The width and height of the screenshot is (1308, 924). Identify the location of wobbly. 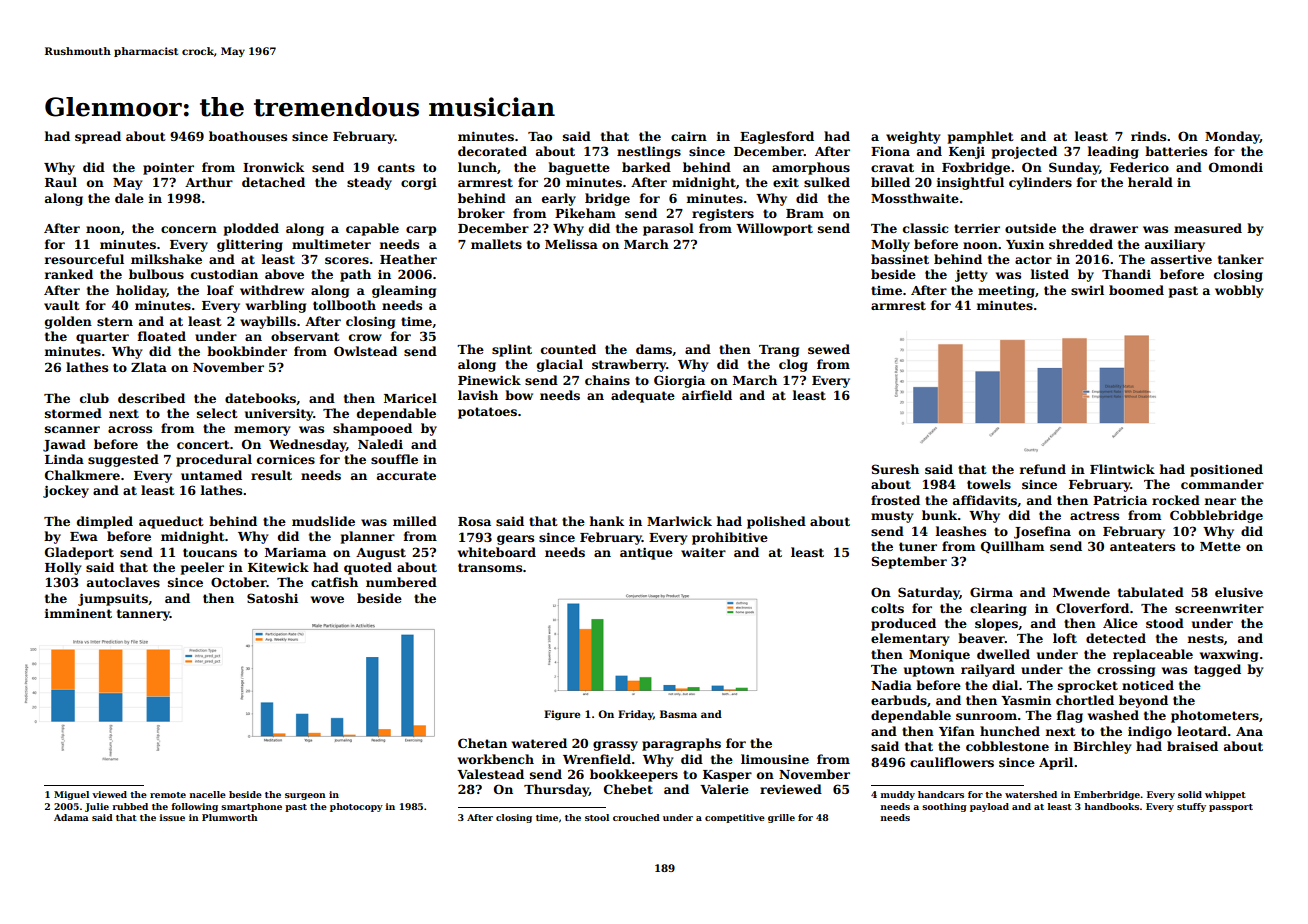
(1239, 291).
